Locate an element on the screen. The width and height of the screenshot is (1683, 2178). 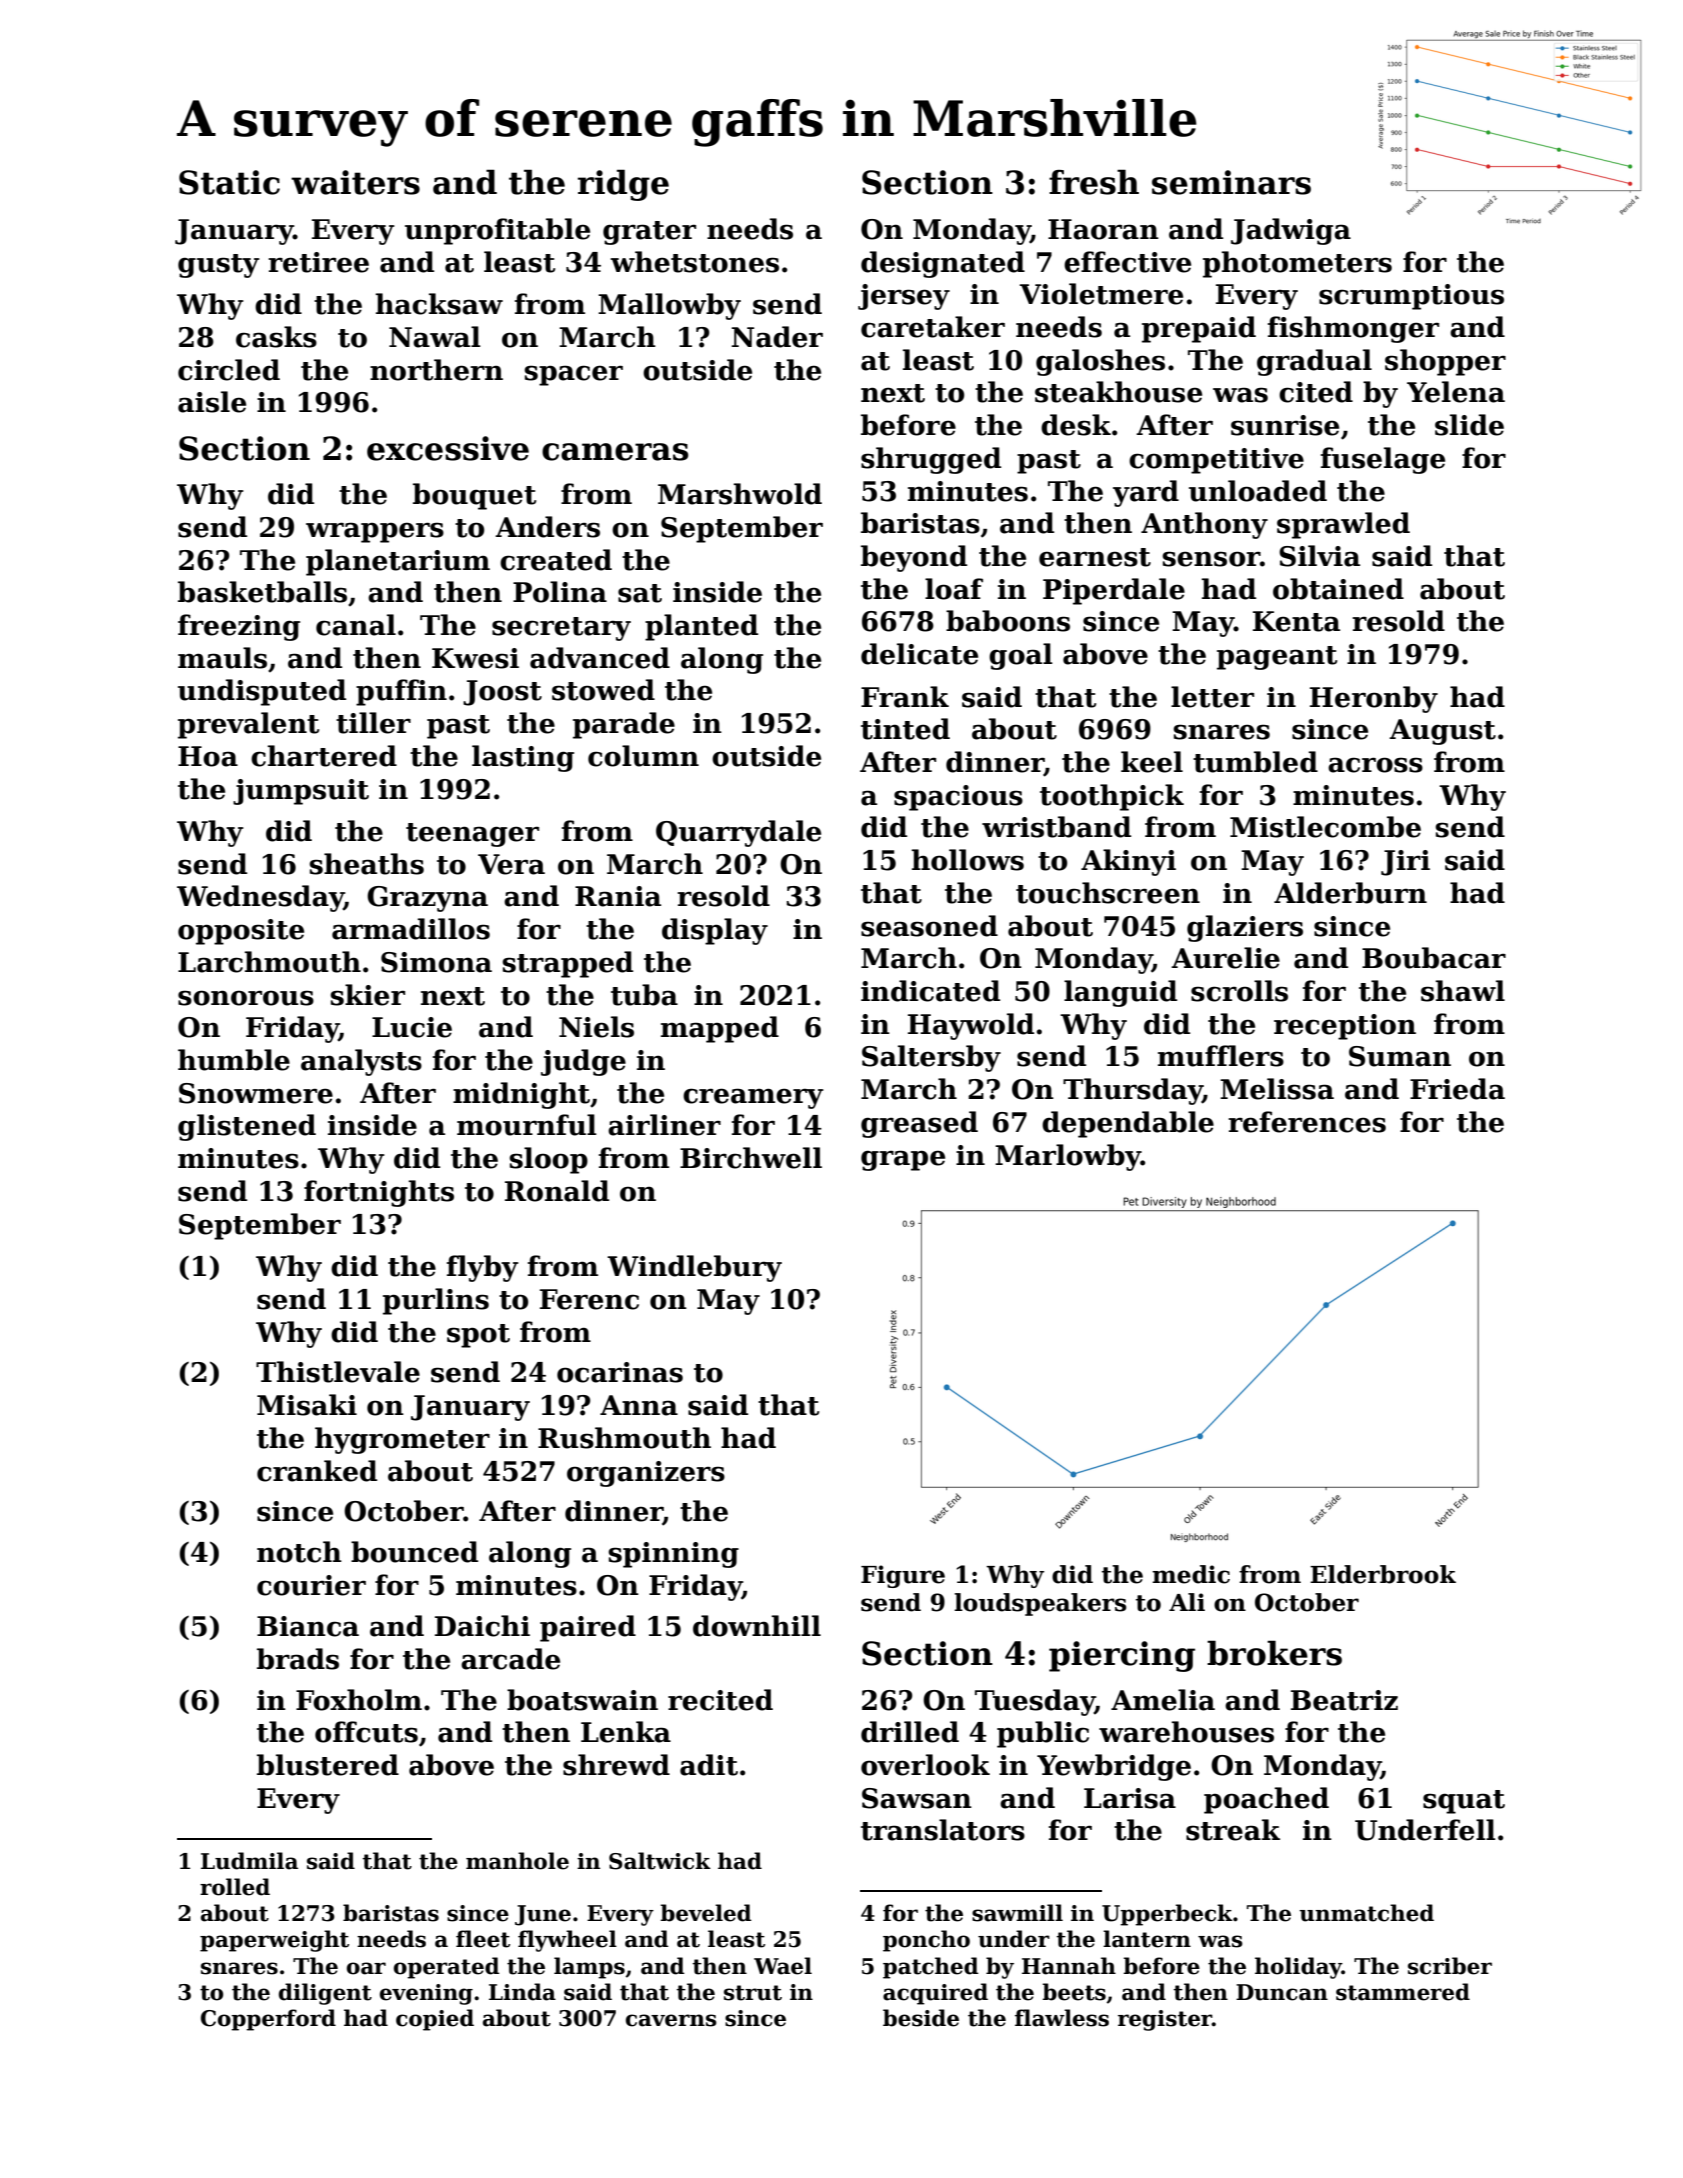
casks is located at coordinates (276, 337).
